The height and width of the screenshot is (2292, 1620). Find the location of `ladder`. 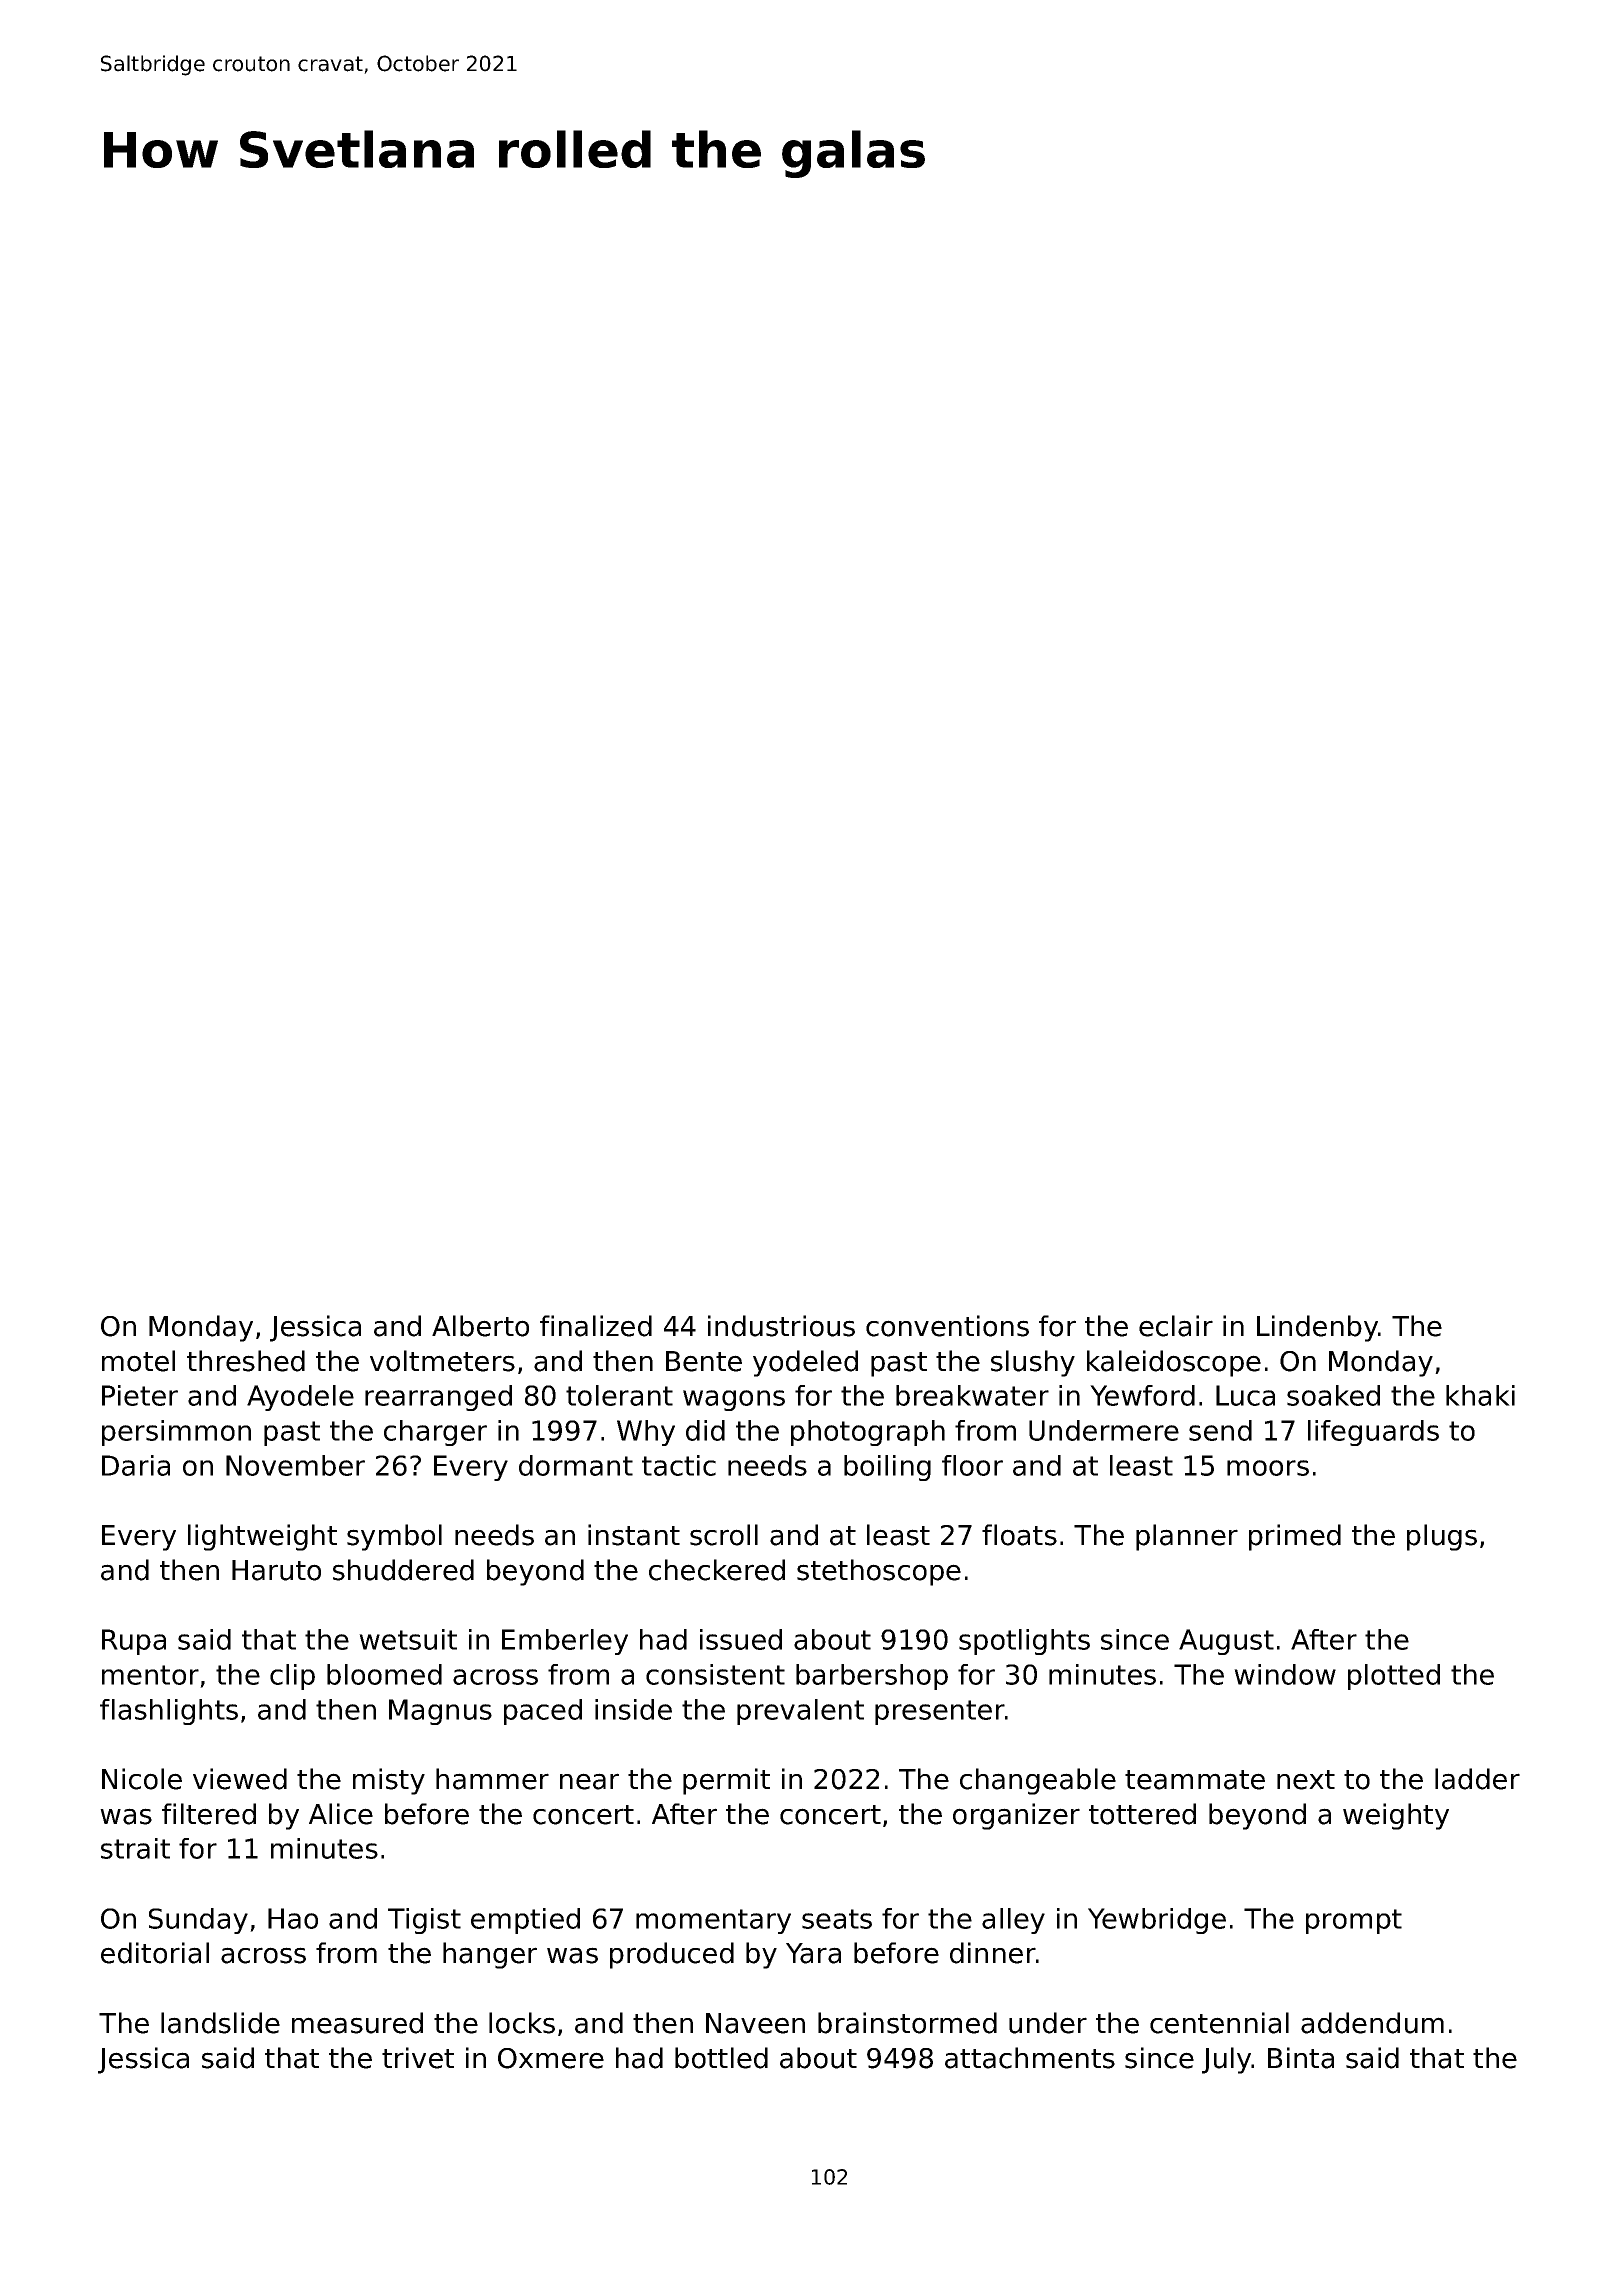

ladder is located at coordinates (1477, 1779).
